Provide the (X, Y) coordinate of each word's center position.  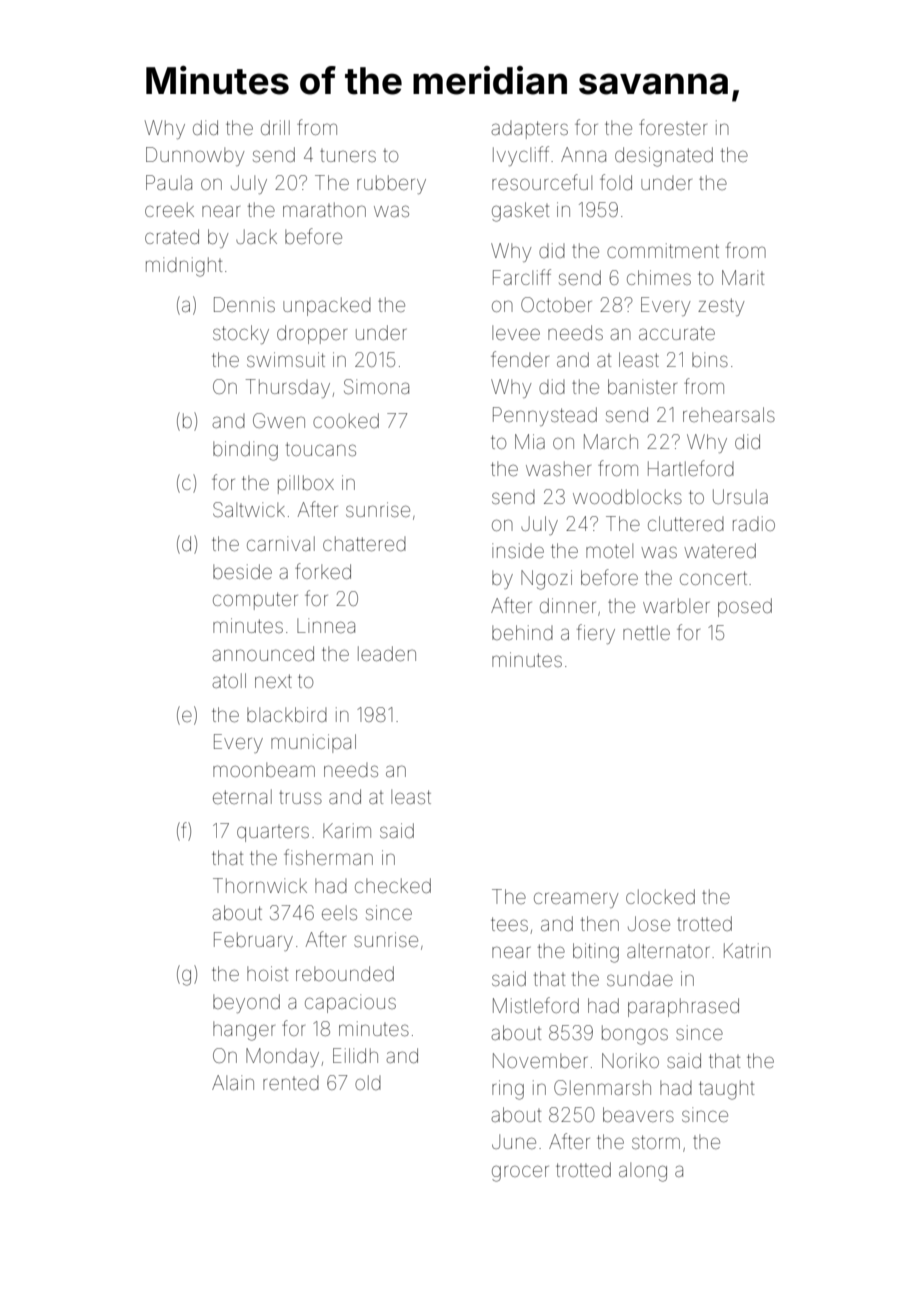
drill (275, 127)
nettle (646, 632)
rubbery (391, 184)
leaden (387, 653)
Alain (233, 1082)
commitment (663, 250)
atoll (229, 680)
